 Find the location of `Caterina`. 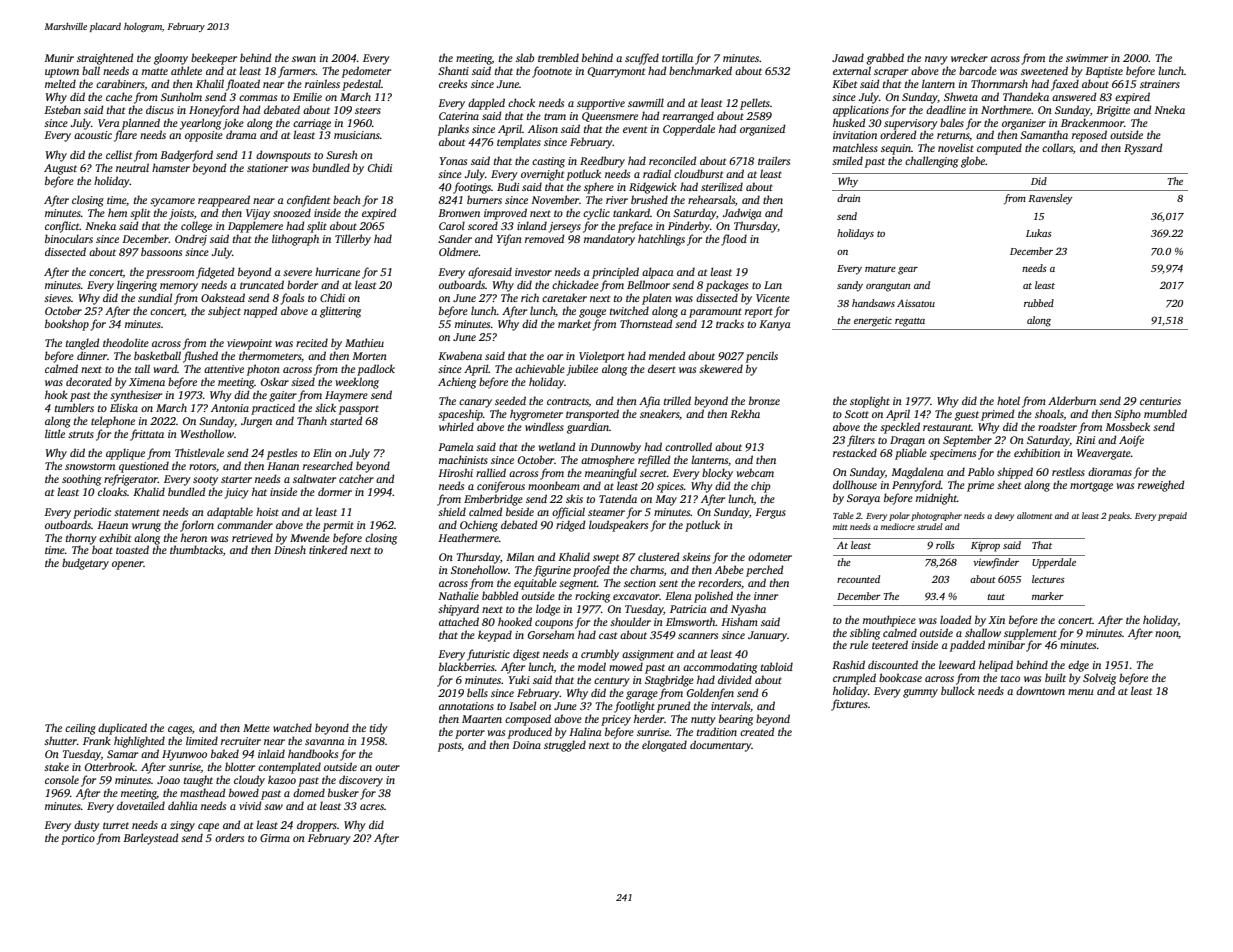

Caterina is located at coordinates (459, 116).
